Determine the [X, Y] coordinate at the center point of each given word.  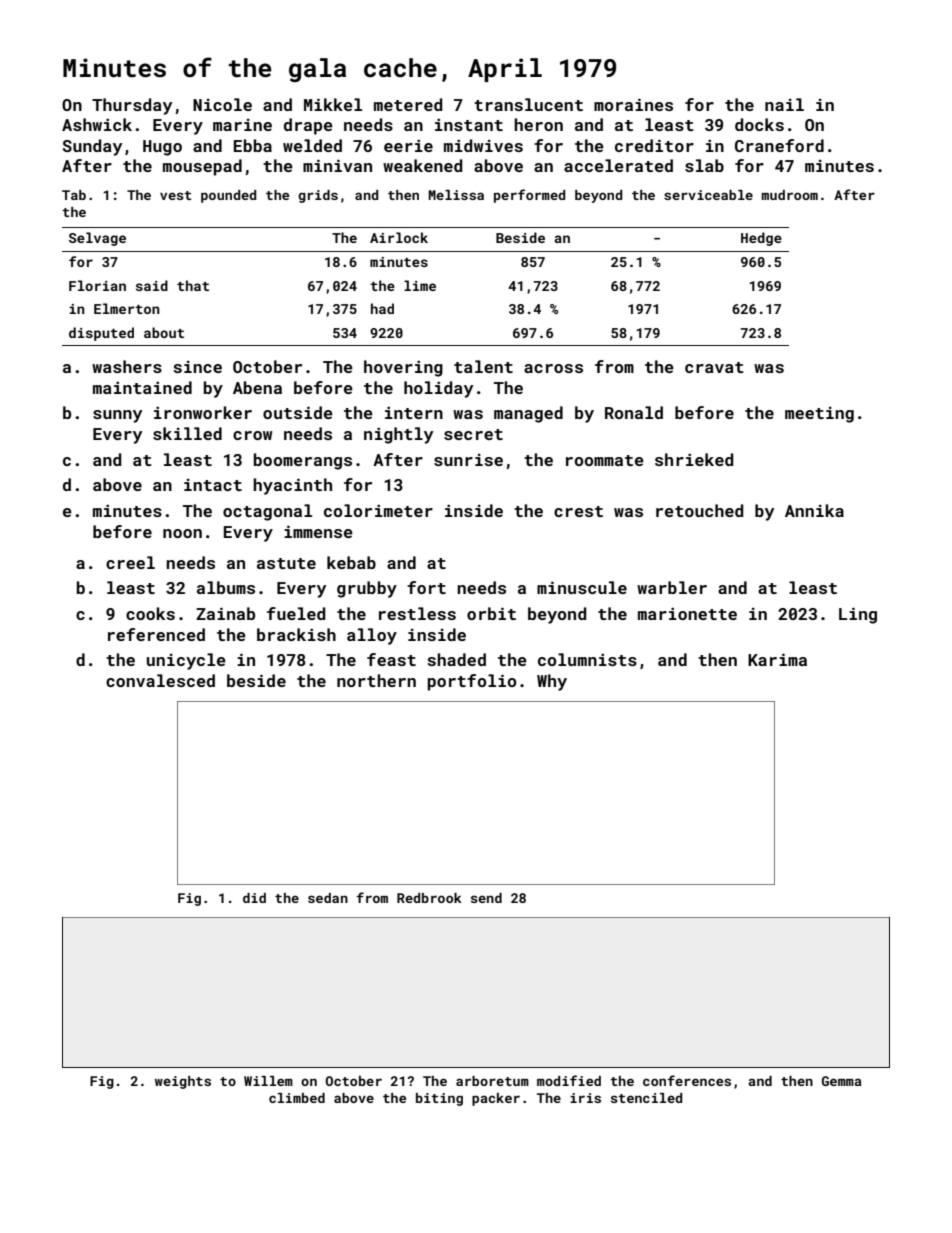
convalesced [160, 680]
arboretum [492, 1081]
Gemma [841, 1081]
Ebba [253, 145]
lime [420, 285]
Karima [777, 659]
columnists [587, 659]
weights [183, 1082]
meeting [819, 415]
